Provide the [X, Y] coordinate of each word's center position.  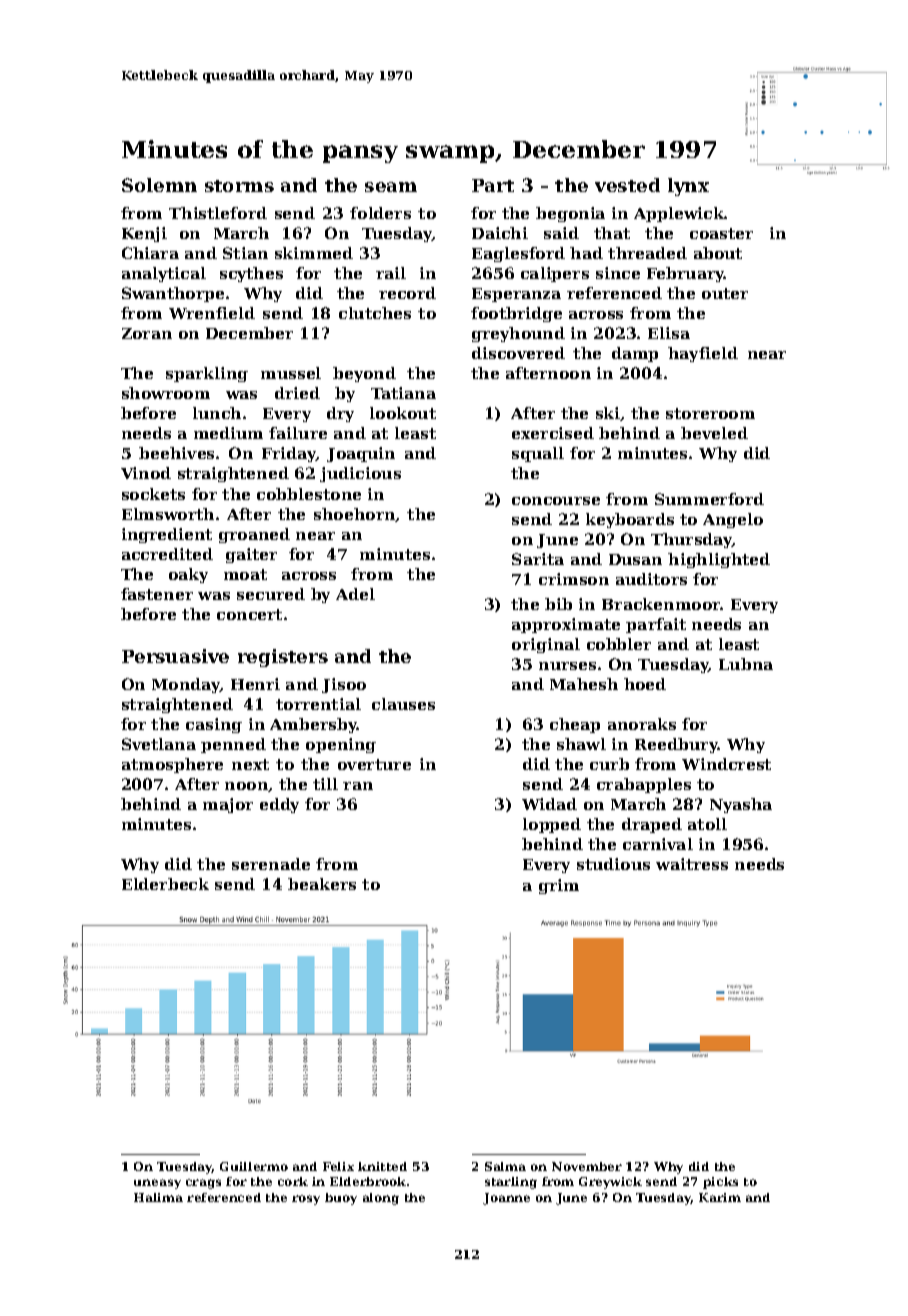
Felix [338, 1166]
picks [720, 1183]
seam [391, 187]
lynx [688, 187]
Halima [158, 1197]
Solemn [159, 185]
